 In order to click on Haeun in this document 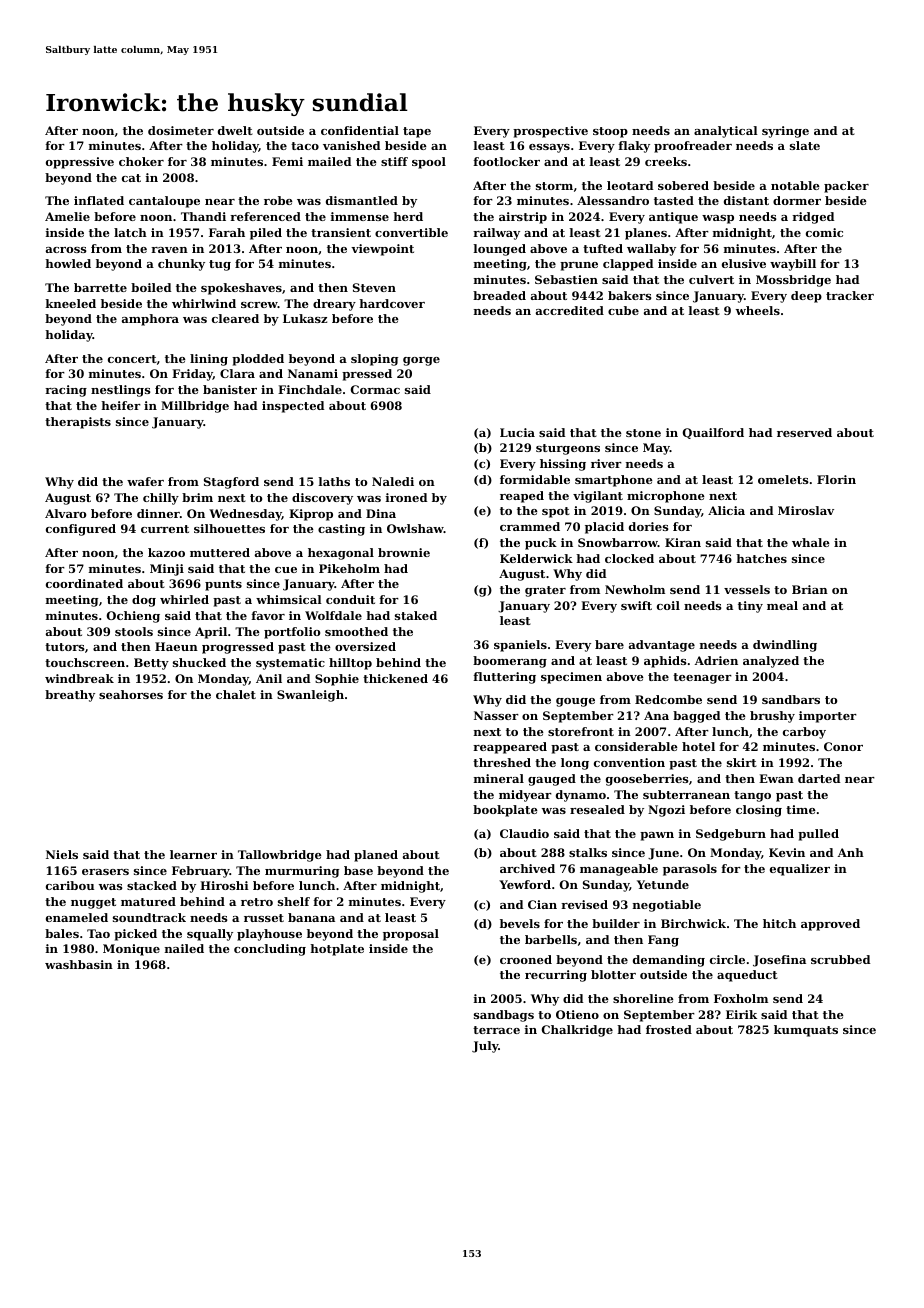, I will do `click(176, 646)`.
